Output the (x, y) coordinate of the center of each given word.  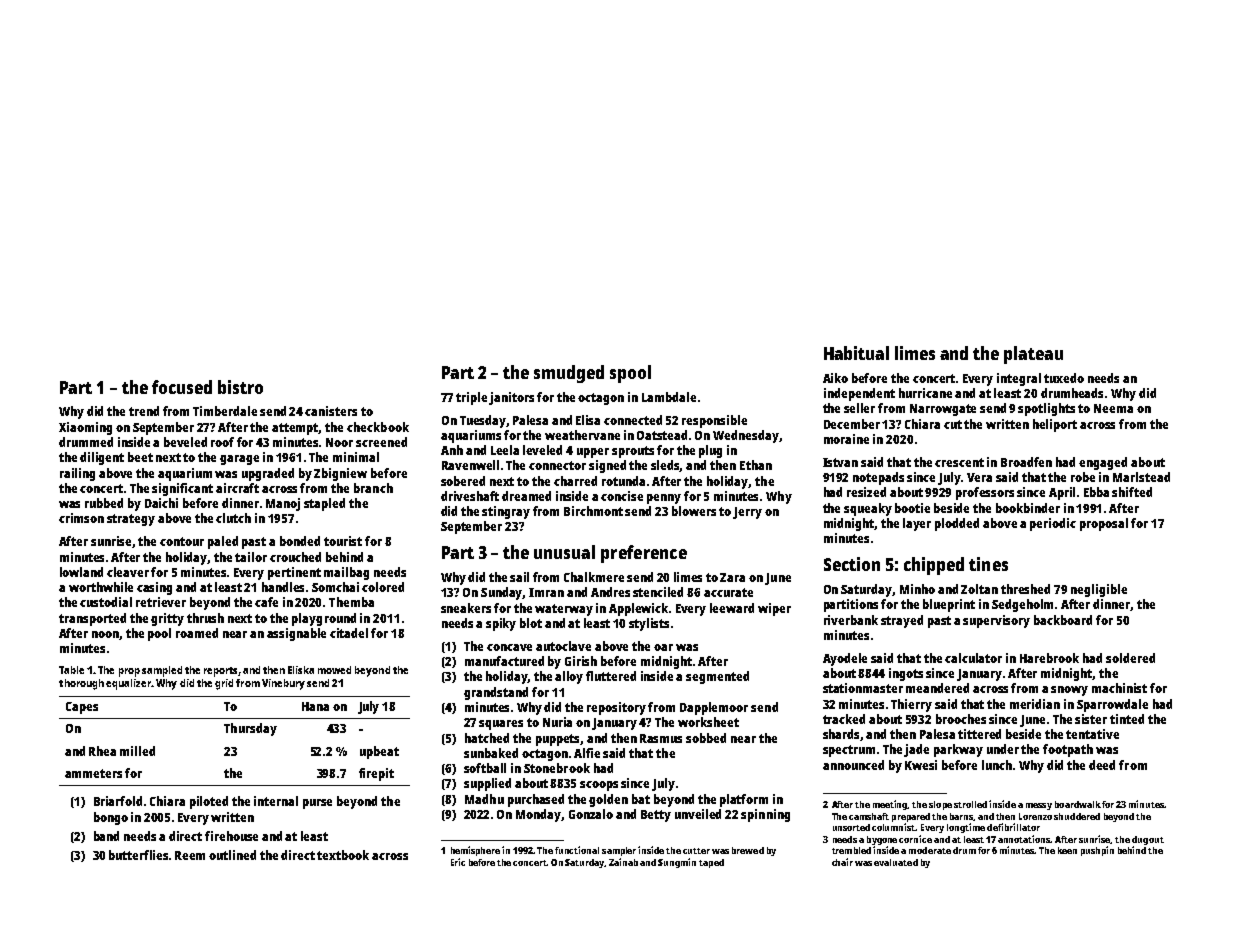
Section (852, 564)
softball (485, 768)
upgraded (268, 474)
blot (531, 623)
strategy (131, 520)
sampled (162, 671)
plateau (1033, 355)
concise (622, 496)
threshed (1025, 589)
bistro (240, 387)
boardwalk (1078, 804)
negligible (1099, 590)
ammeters (93, 773)
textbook (343, 855)
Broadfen (1026, 462)
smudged (569, 374)
